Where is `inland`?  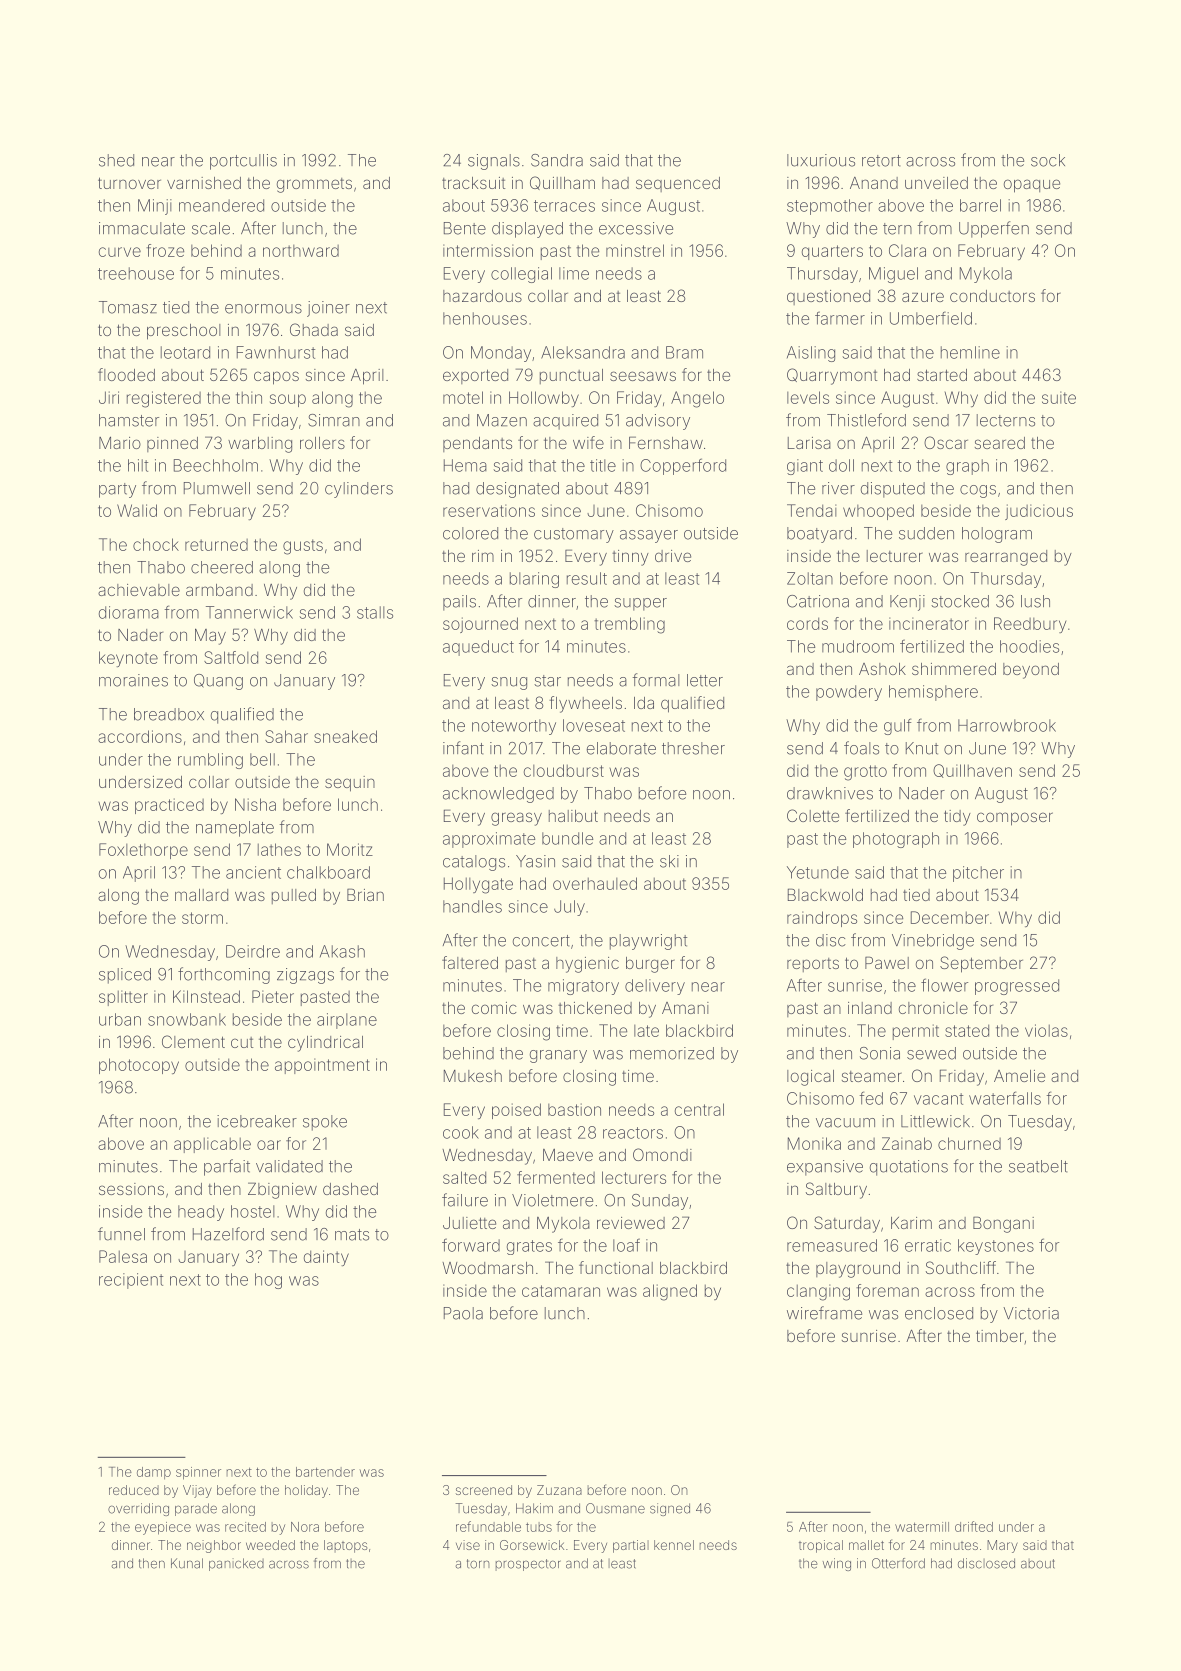
inland is located at coordinates (870, 1008).
